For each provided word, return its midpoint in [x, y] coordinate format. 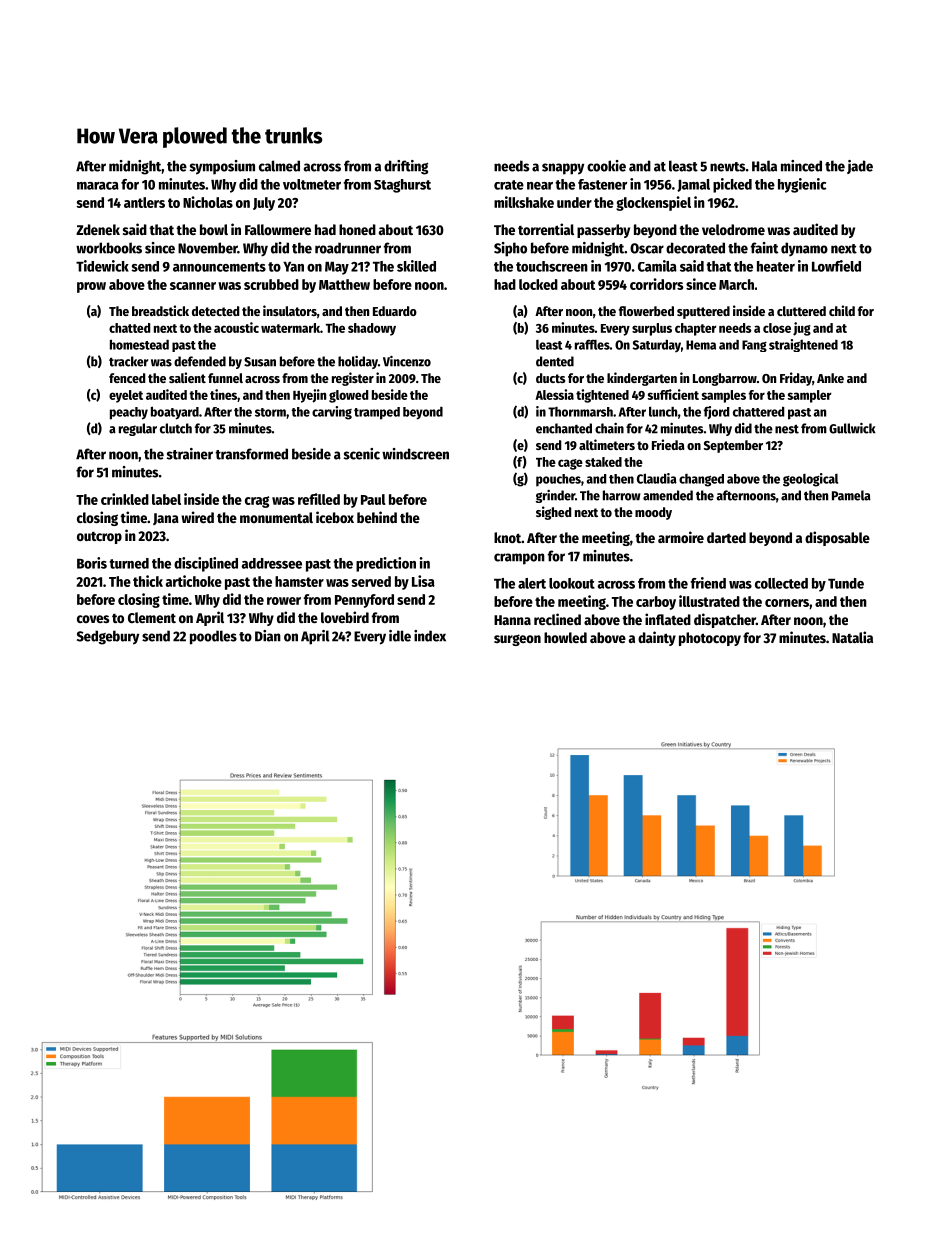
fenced [127, 378]
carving [332, 413]
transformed [251, 454]
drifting [406, 167]
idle [400, 636]
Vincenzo [407, 361]
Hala [764, 166]
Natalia [852, 637]
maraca [98, 186]
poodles [213, 637]
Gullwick [852, 428]
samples [724, 396]
